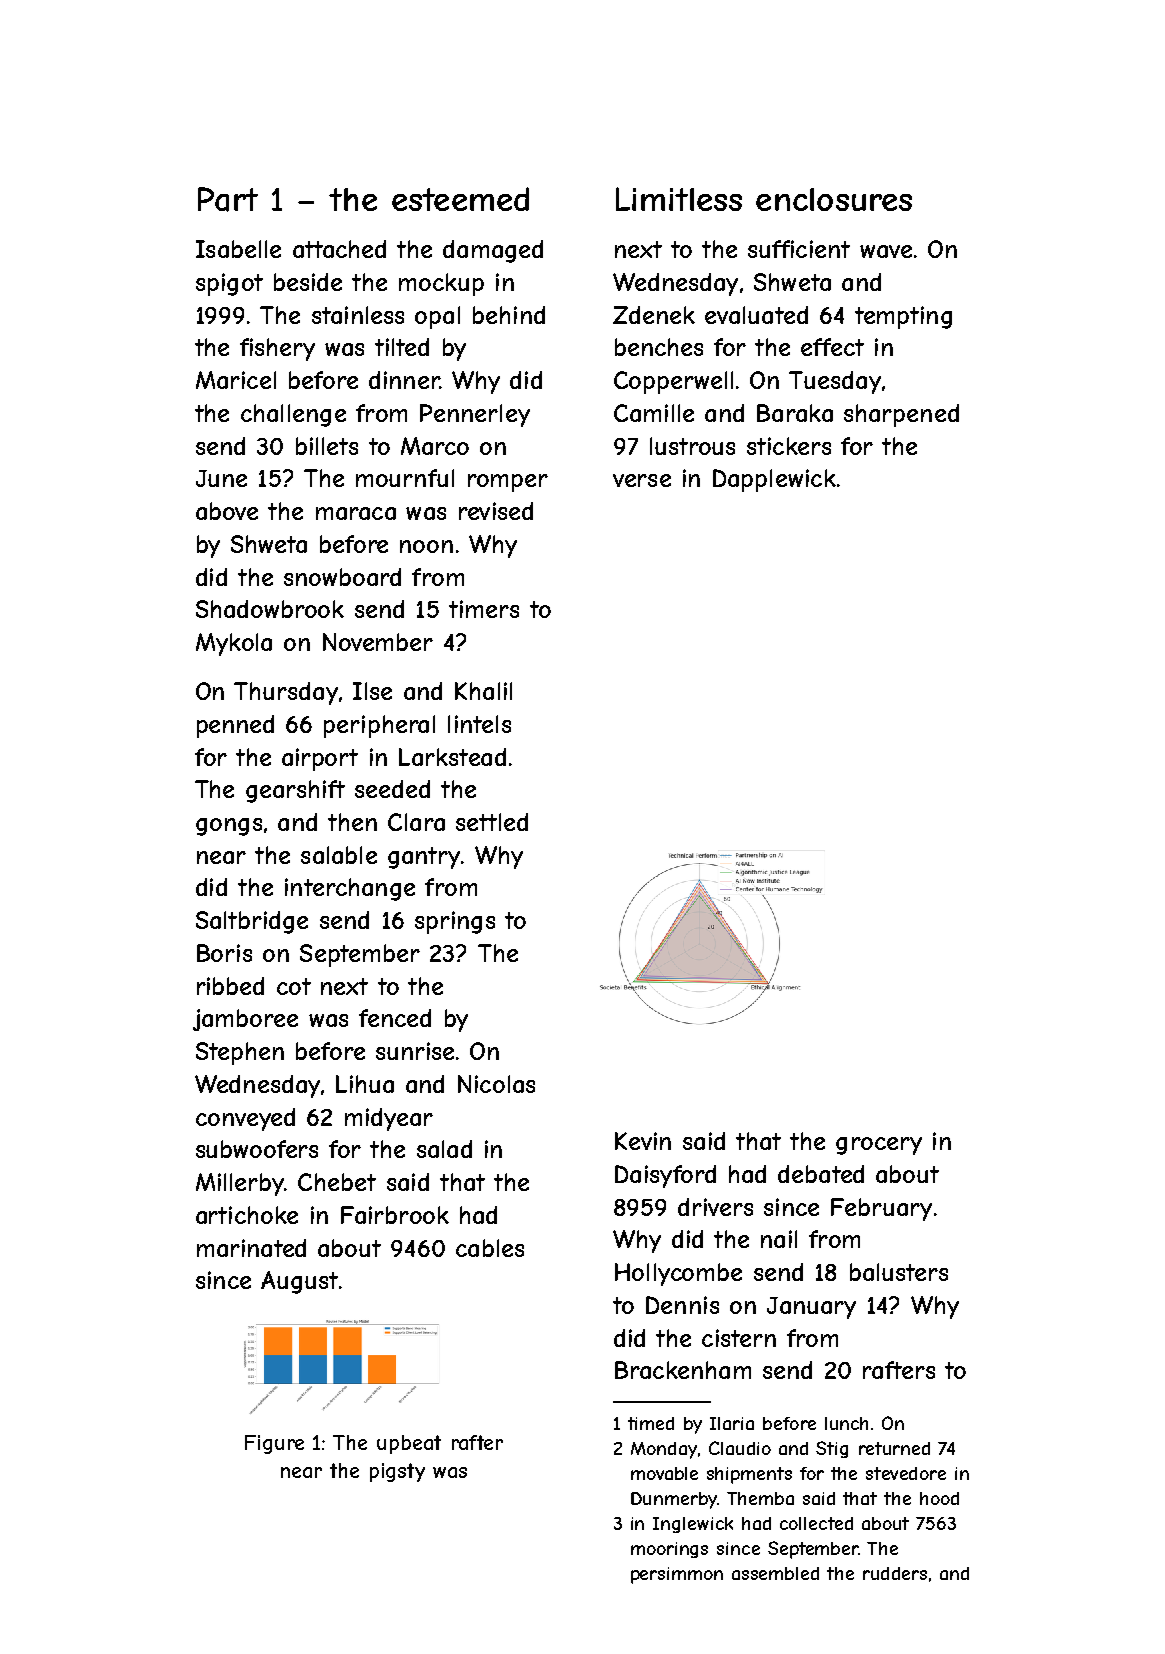 Image resolution: width=1165 pixels, height=1654 pixels. What do you see at coordinates (642, 480) in the document?
I see `verse` at bounding box center [642, 480].
